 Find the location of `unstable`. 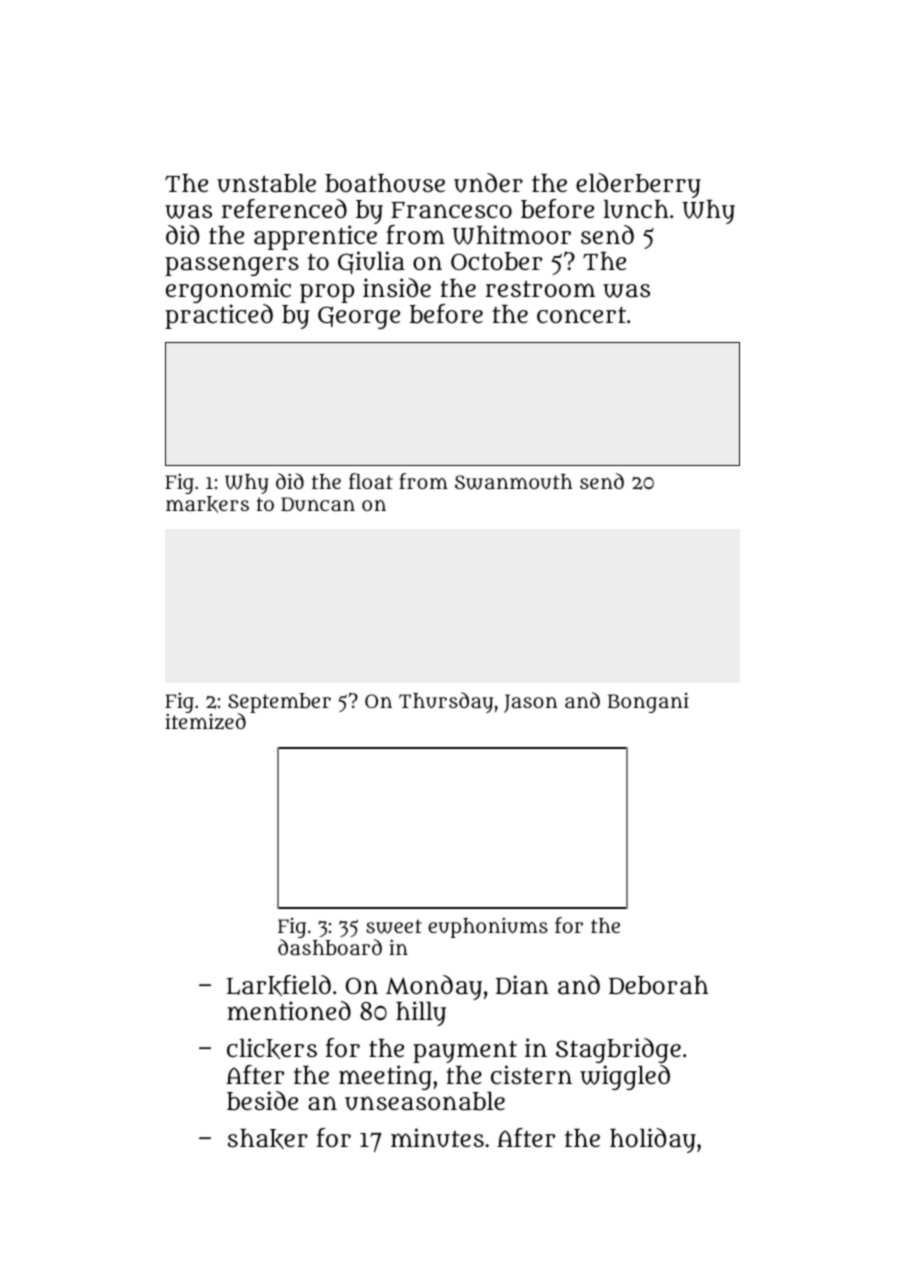

unstable is located at coordinates (266, 183).
